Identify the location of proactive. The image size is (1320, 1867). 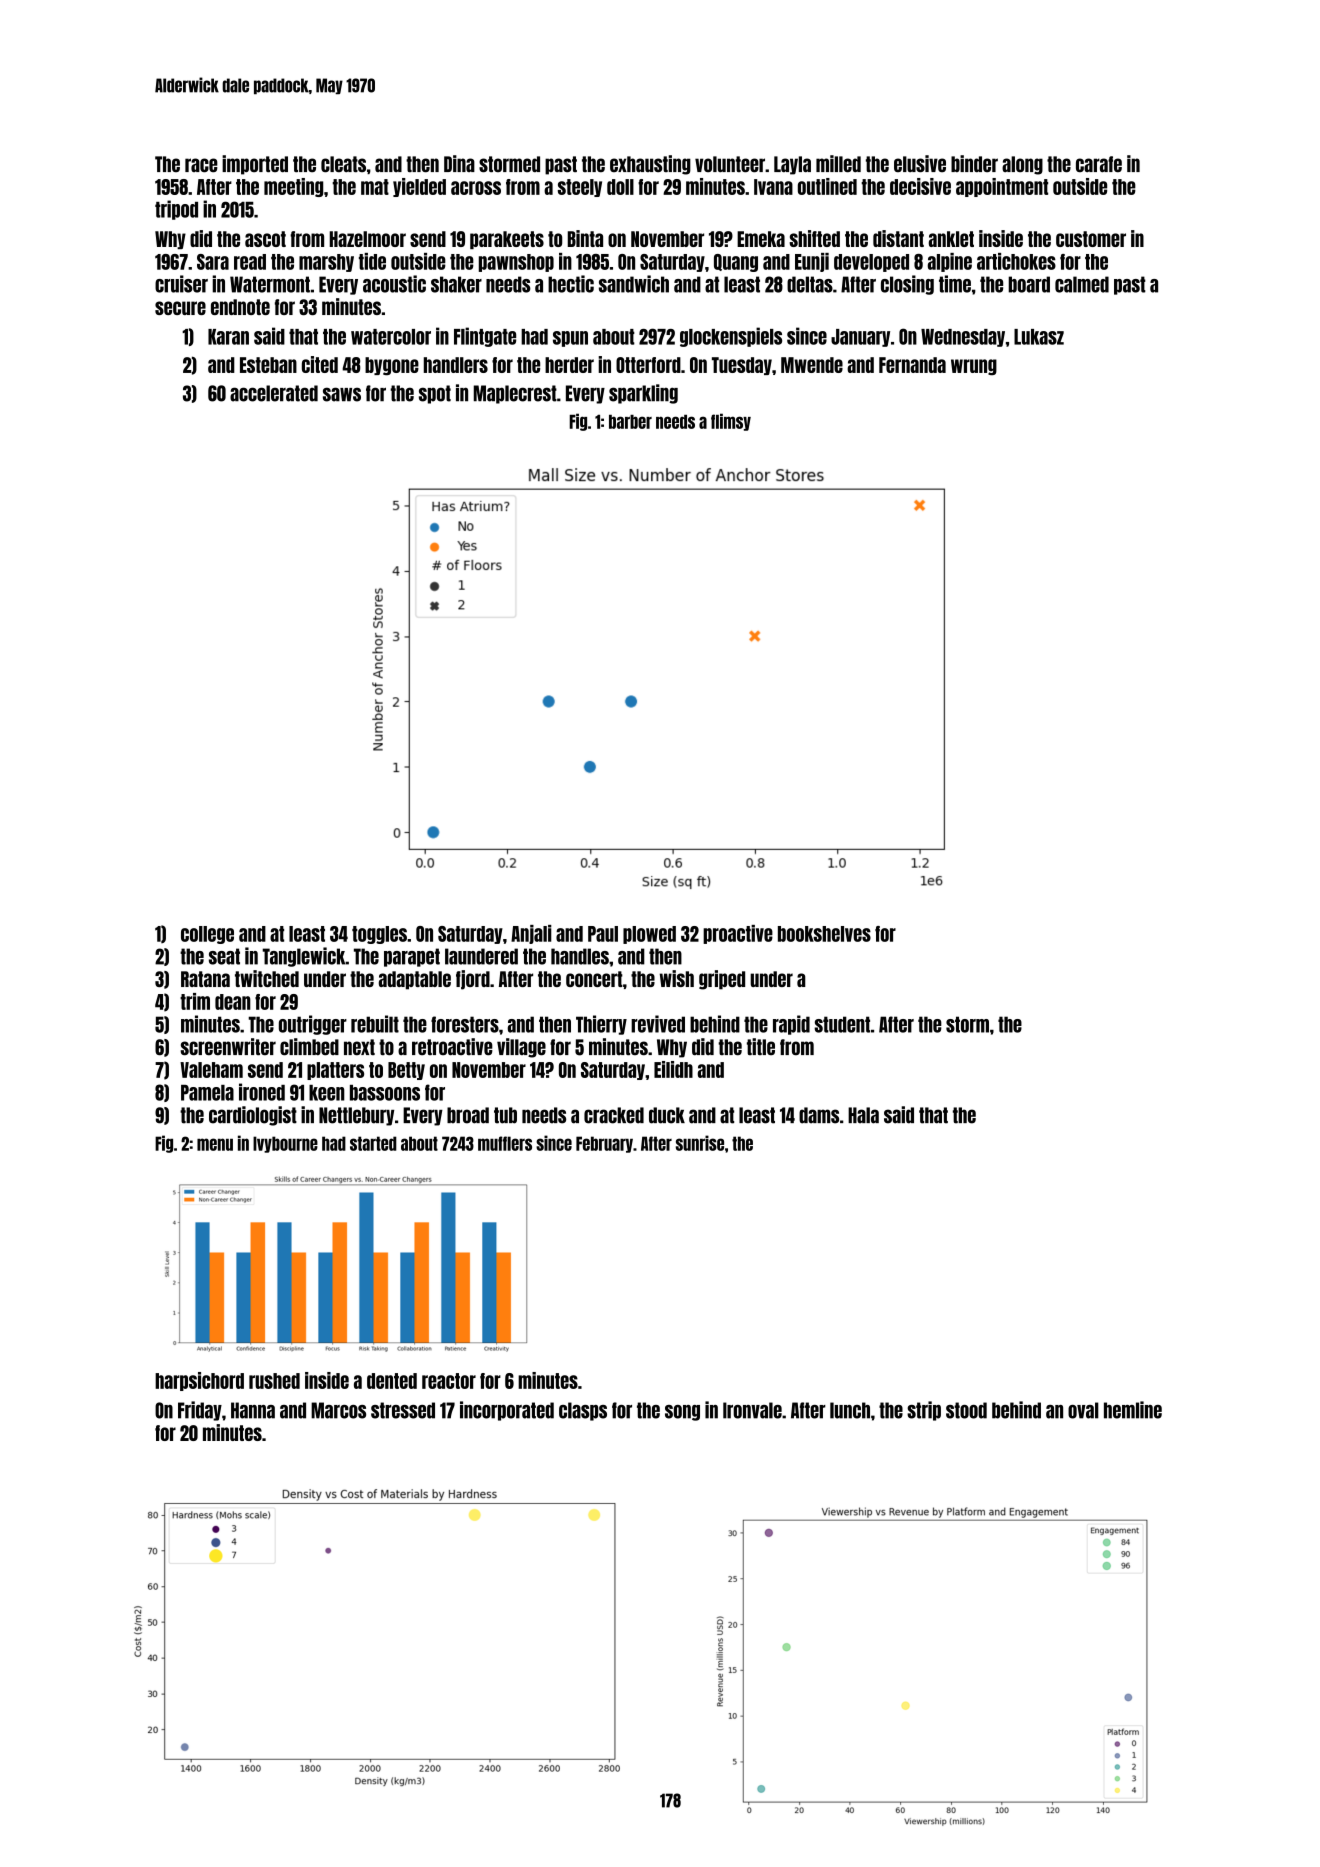
(738, 934).
